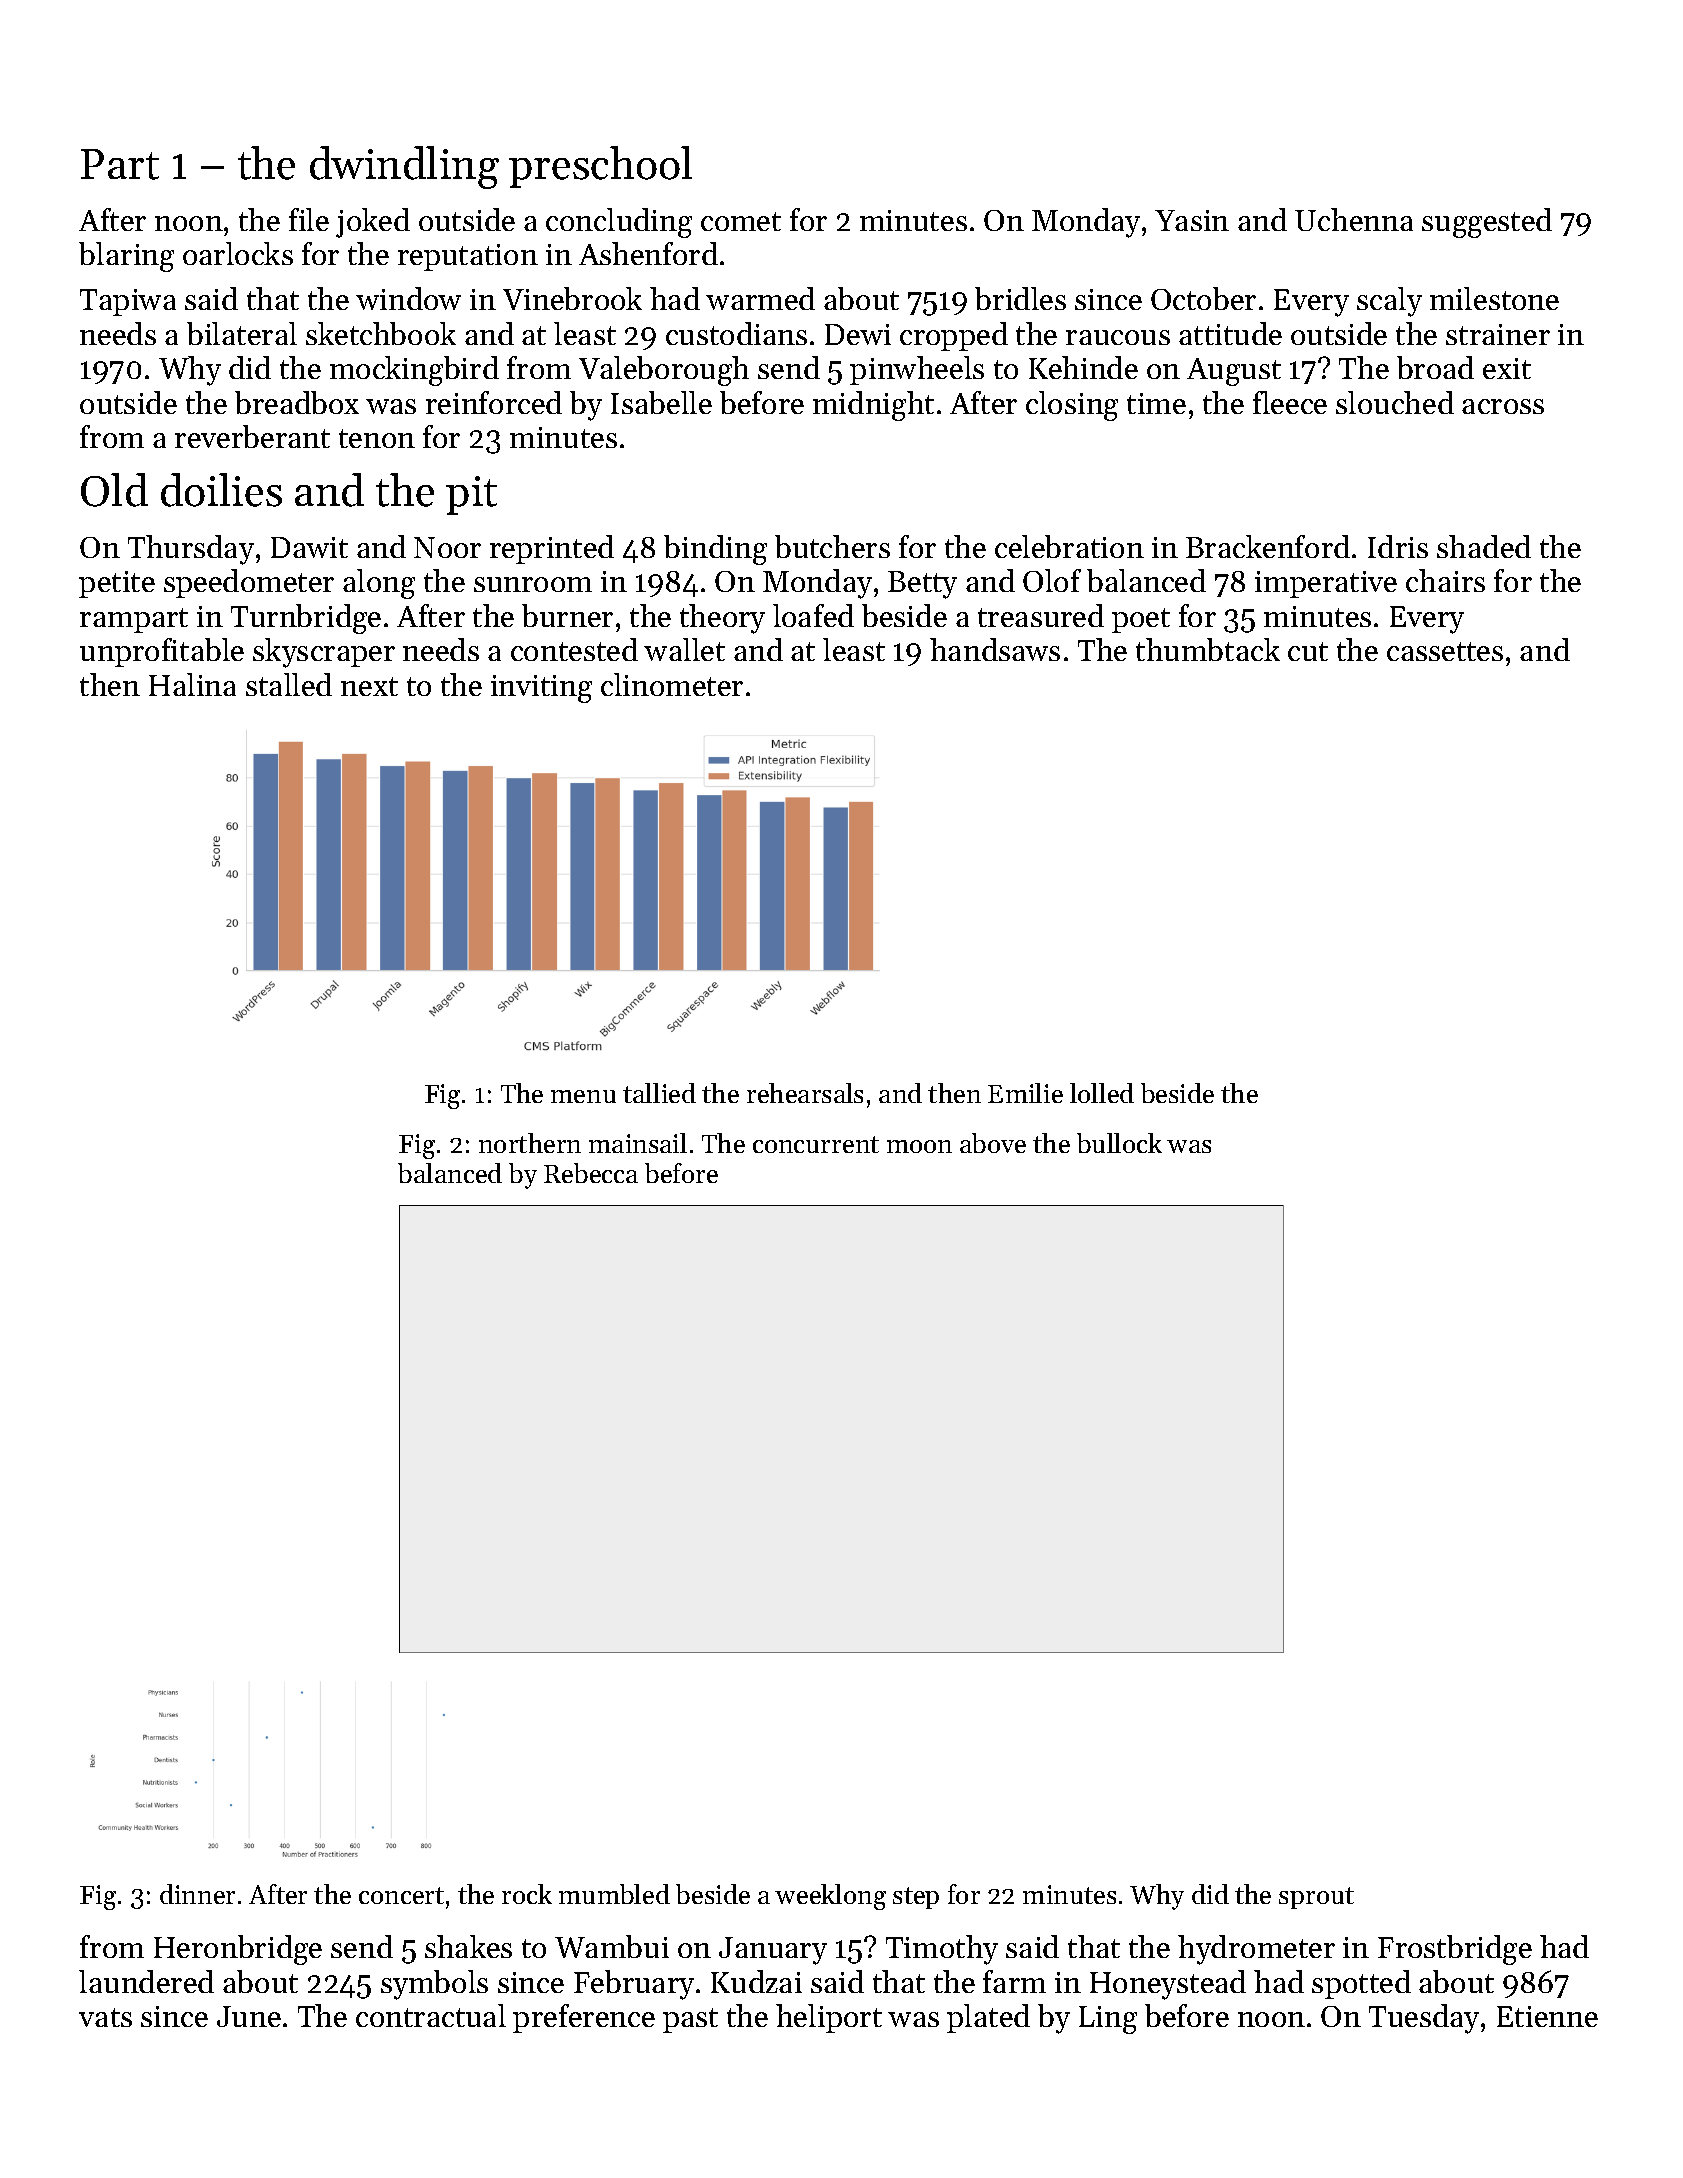 The height and width of the screenshot is (2178, 1683). What do you see at coordinates (741, 221) in the screenshot?
I see `comet` at bounding box center [741, 221].
